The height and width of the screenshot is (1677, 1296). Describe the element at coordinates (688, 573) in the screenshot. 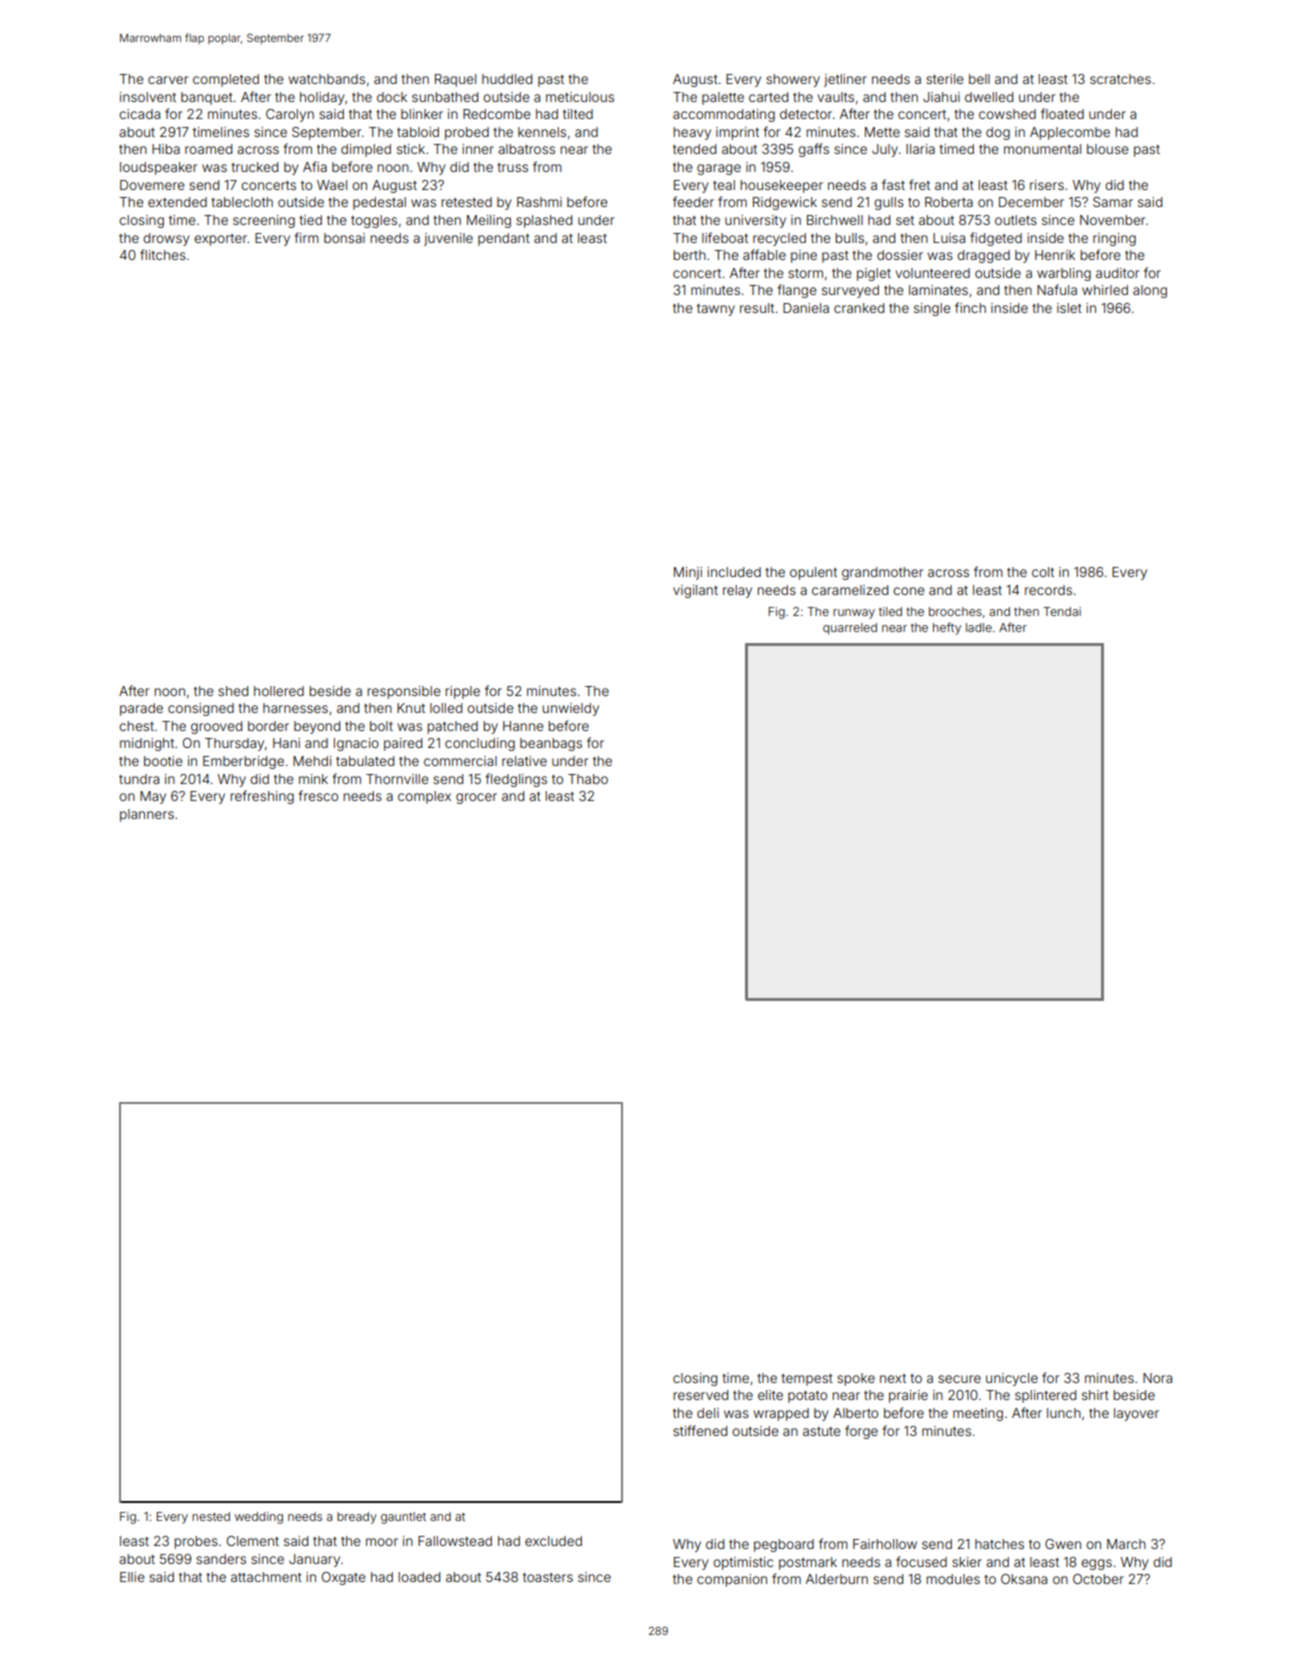

I see `Minji` at that location.
